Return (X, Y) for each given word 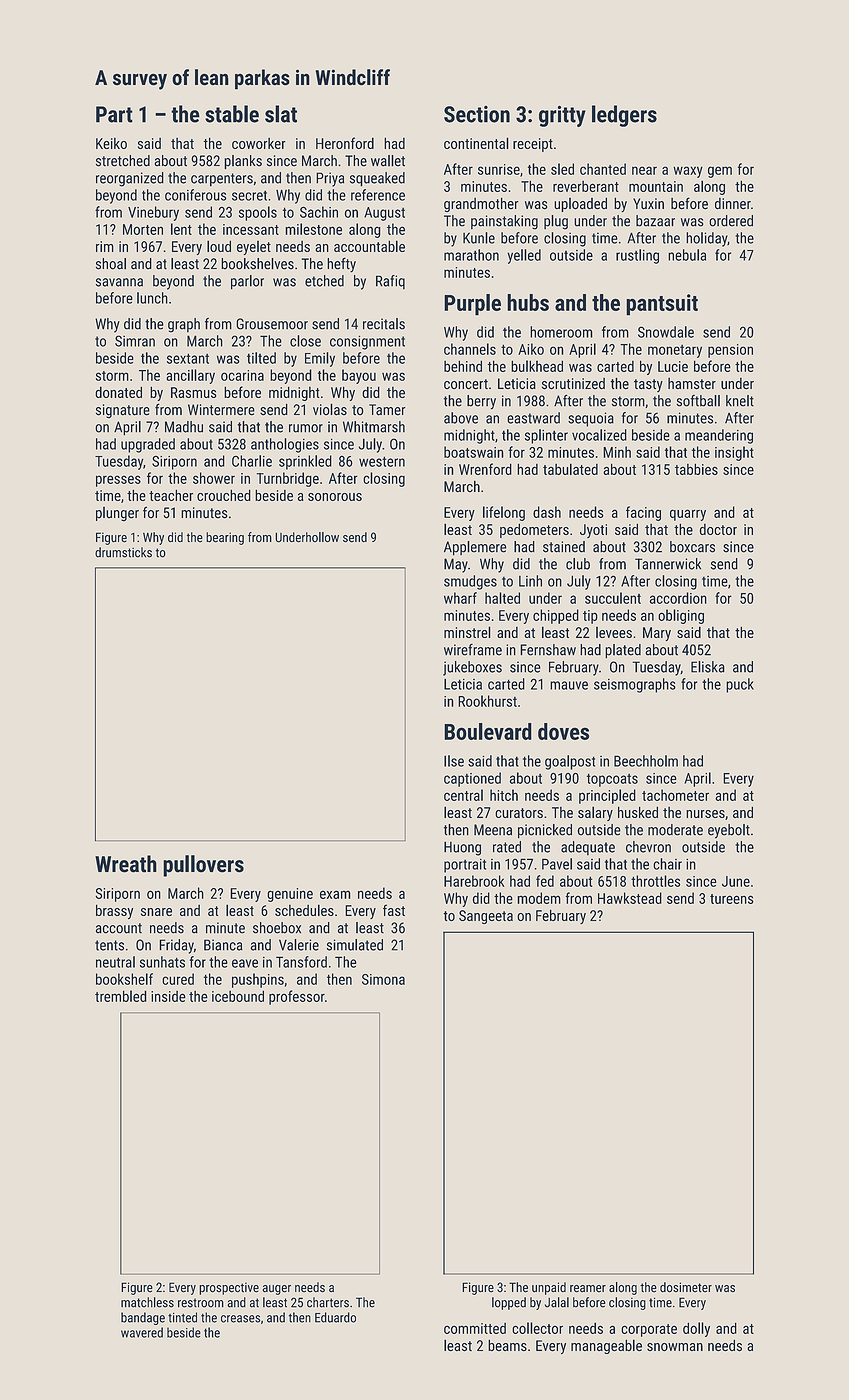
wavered (142, 1332)
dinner (733, 204)
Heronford (345, 143)
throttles (655, 881)
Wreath (126, 864)
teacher (171, 495)
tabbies (696, 469)
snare (156, 912)
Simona (383, 979)
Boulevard (488, 731)
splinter (546, 436)
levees (614, 632)
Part (114, 114)
